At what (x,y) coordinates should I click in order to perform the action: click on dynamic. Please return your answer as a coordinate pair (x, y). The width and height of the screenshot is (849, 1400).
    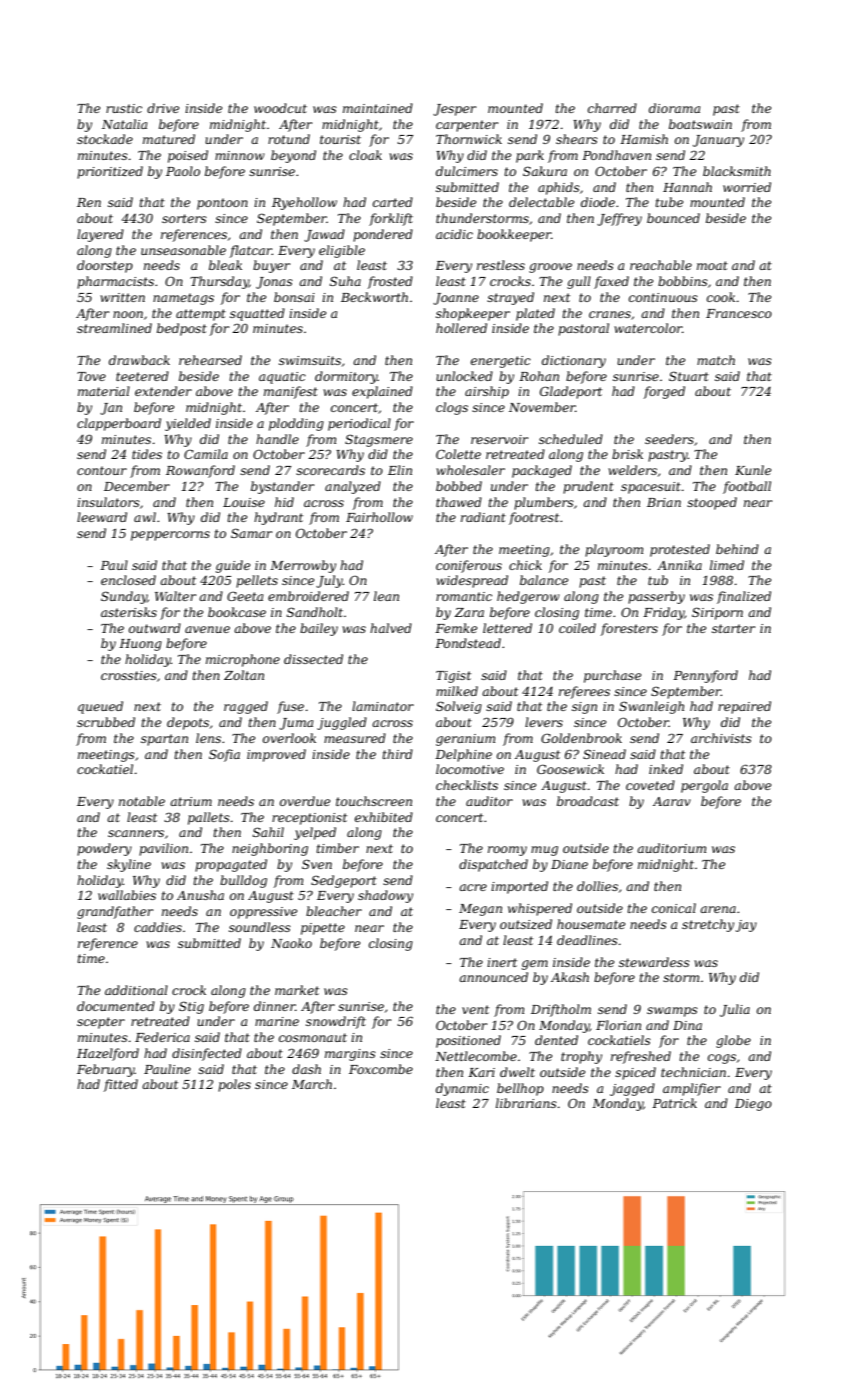
    Looking at the image, I should click on (462, 1089).
